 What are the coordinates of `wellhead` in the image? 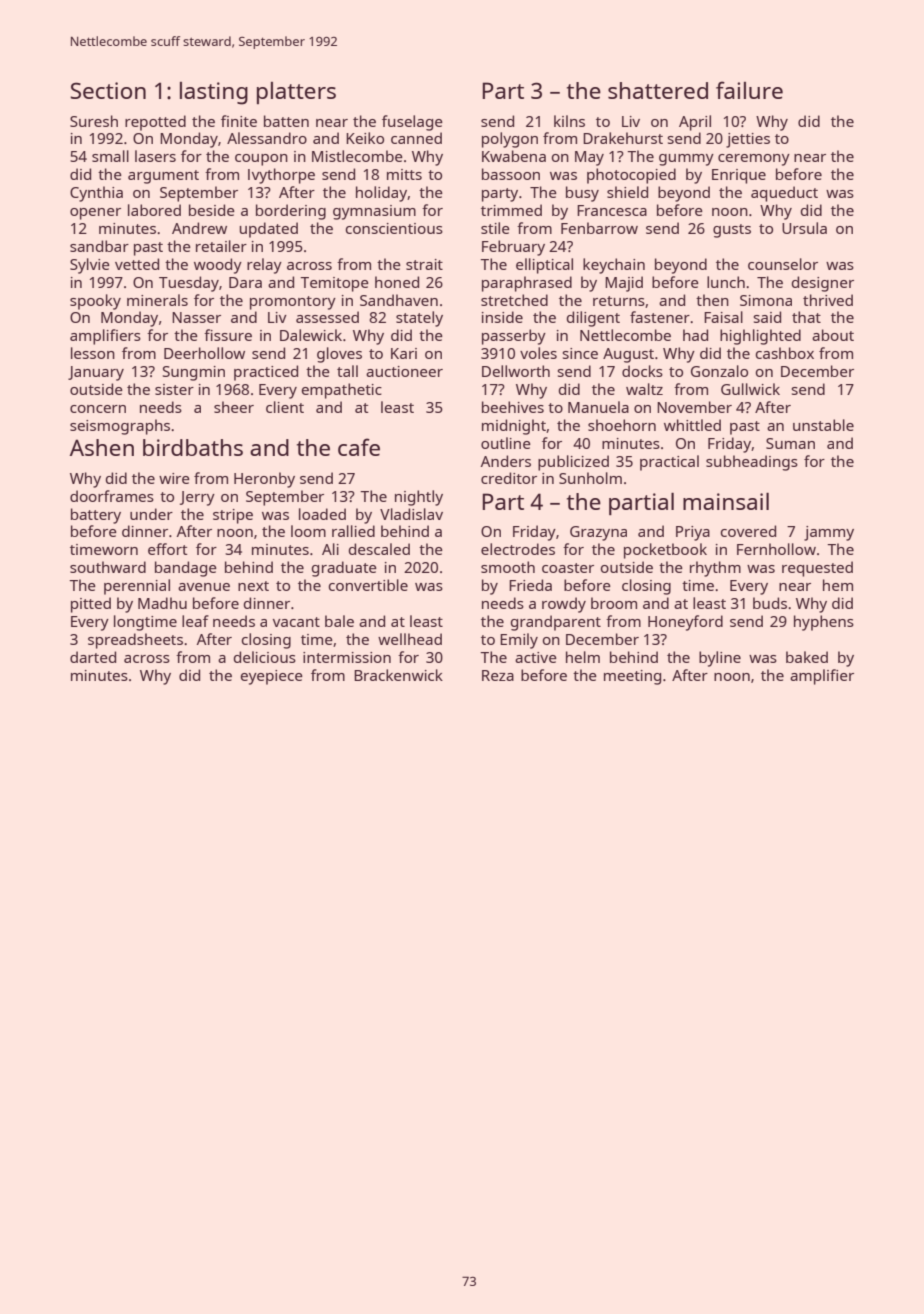 It's located at (410, 639).
